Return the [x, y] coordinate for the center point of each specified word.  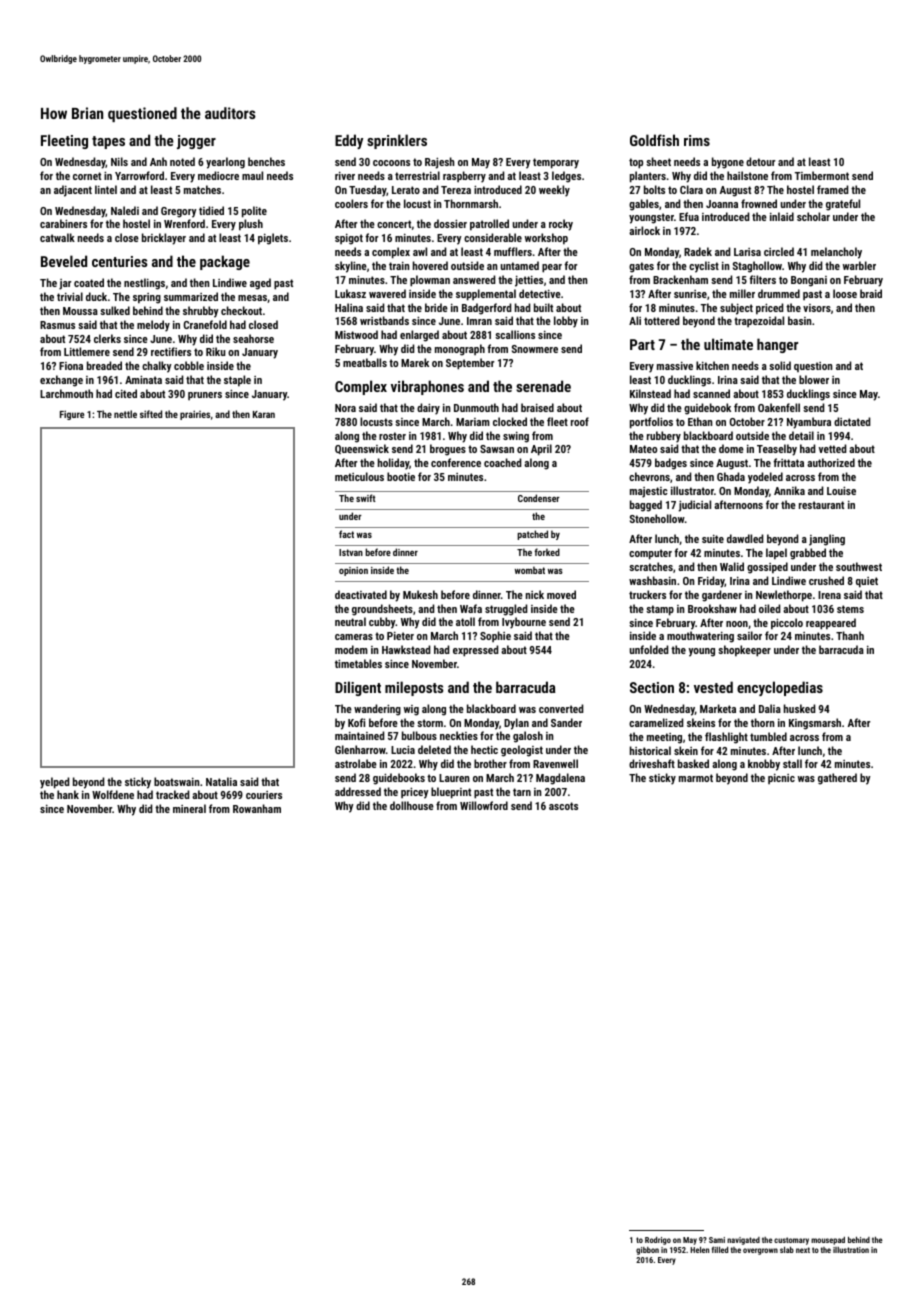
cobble [189, 365]
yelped [54, 783]
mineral [189, 808]
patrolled [489, 225]
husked [799, 708]
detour [761, 161]
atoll [465, 621]
